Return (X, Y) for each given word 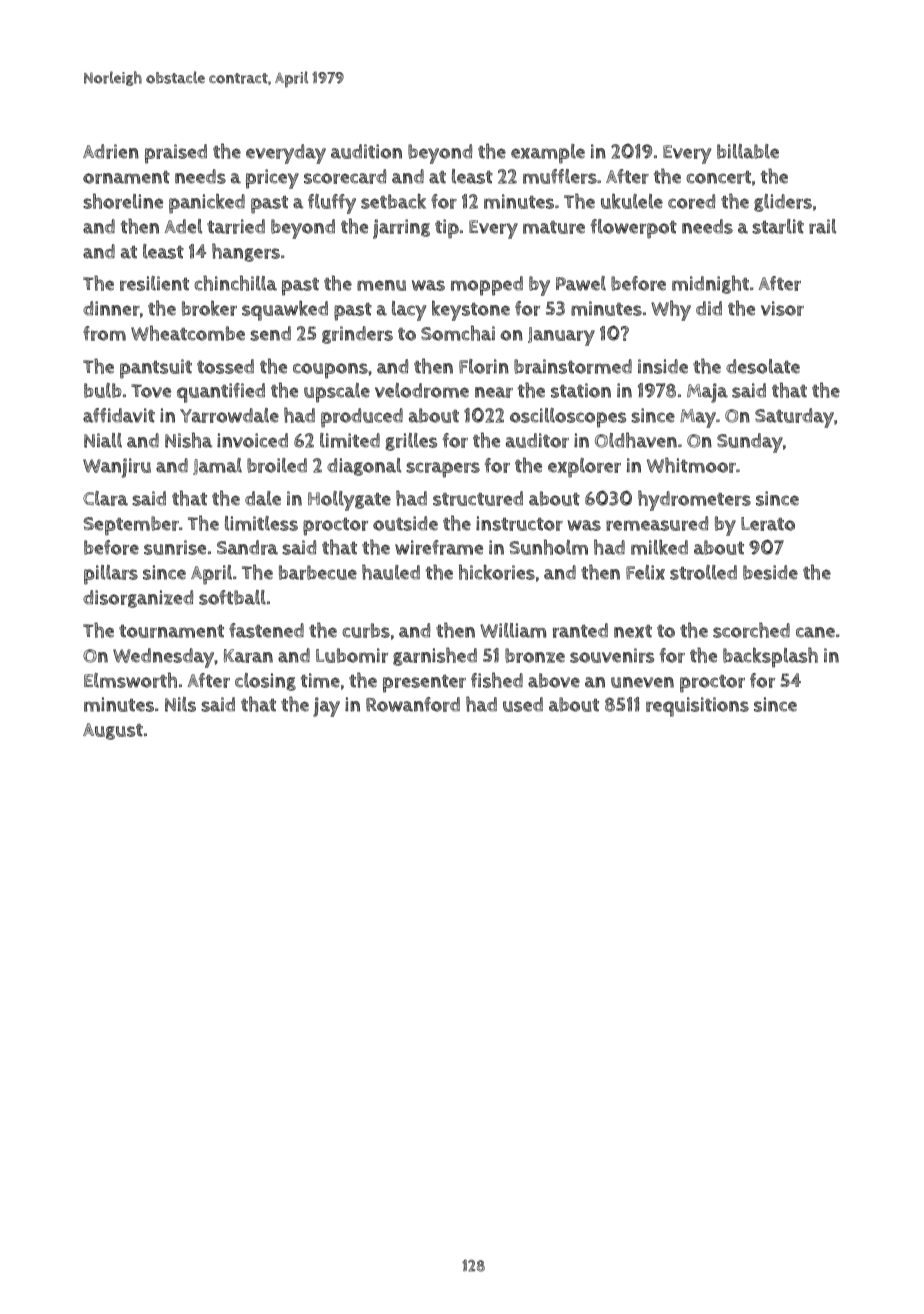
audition (366, 151)
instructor (519, 523)
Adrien (111, 151)
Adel (183, 226)
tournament (171, 631)
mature (554, 227)
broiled (277, 465)
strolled (703, 572)
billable (748, 151)
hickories (497, 572)
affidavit (119, 415)
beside (770, 572)
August (113, 731)
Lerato (768, 524)
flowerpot (634, 229)
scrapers (443, 470)
